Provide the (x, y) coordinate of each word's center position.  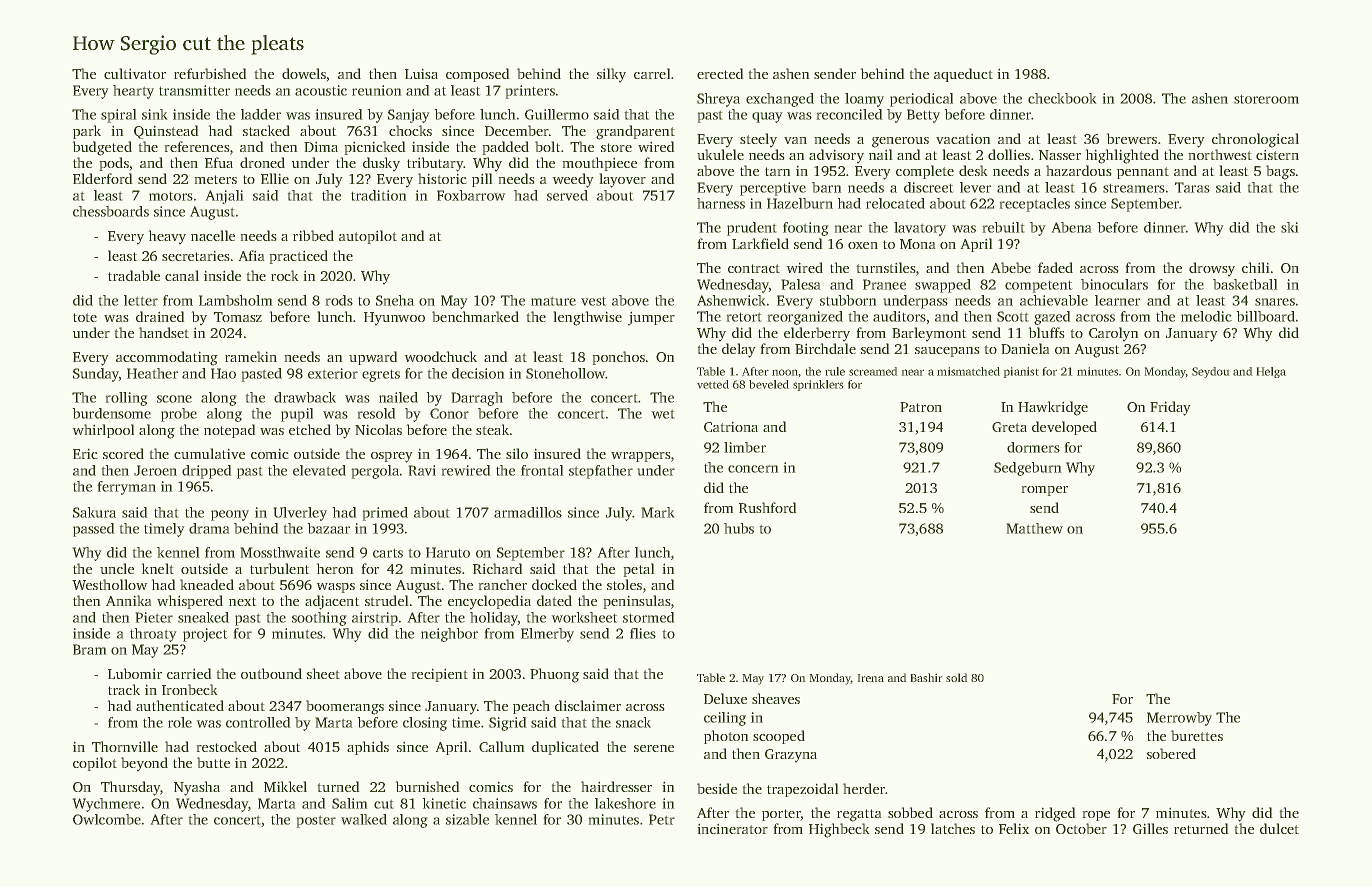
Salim (350, 803)
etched (310, 429)
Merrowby (1179, 719)
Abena (1071, 227)
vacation (963, 138)
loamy (864, 100)
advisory (836, 156)
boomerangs (345, 707)
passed (94, 530)
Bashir (926, 677)
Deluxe (725, 698)
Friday (1170, 408)
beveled (769, 384)
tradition (379, 195)
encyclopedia (489, 602)
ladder (261, 114)
